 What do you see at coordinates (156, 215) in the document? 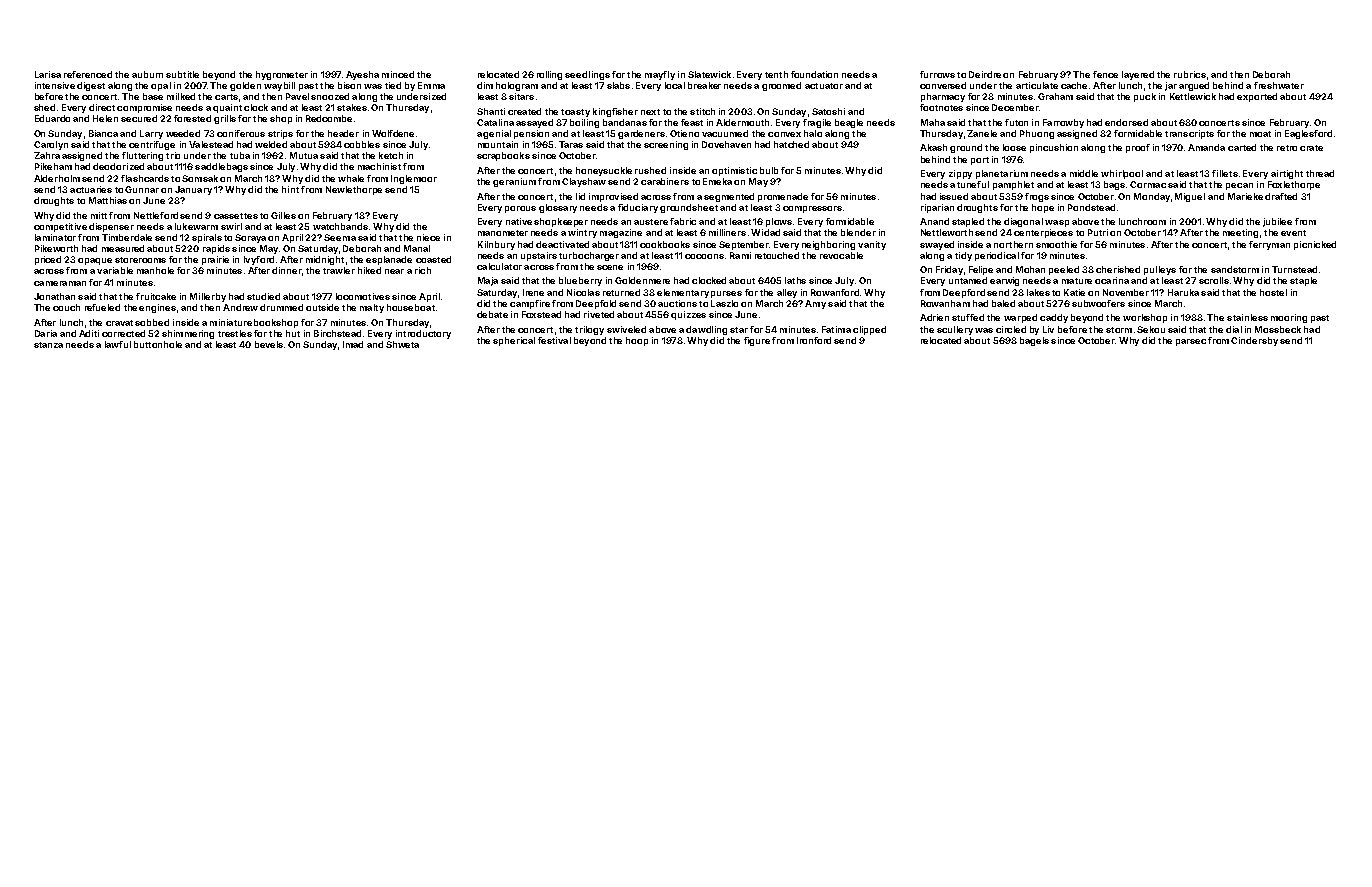
I see `Nettleford` at bounding box center [156, 215].
